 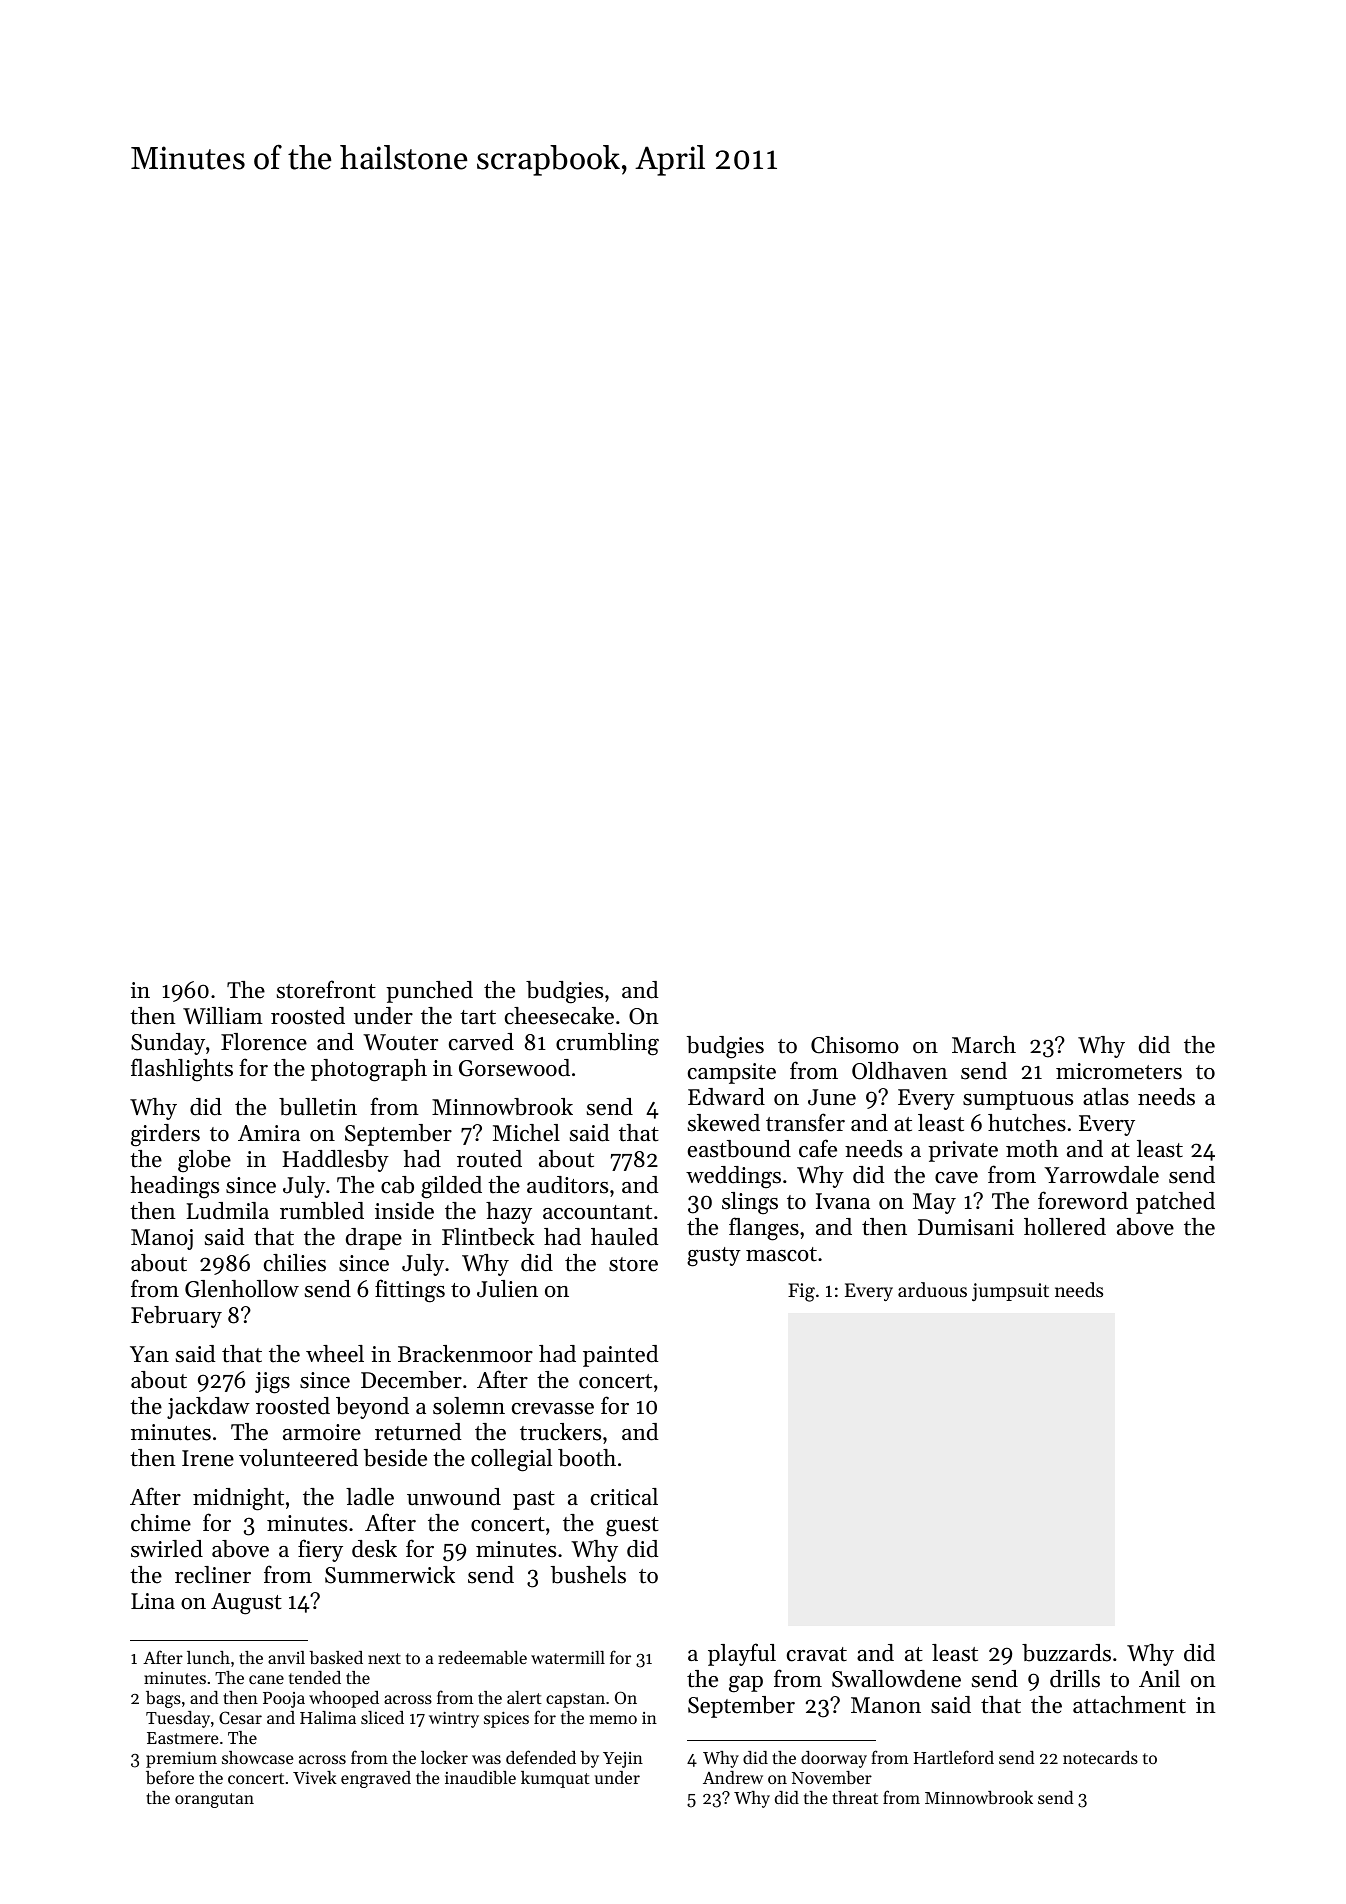 I want to click on tart, so click(x=478, y=1017).
